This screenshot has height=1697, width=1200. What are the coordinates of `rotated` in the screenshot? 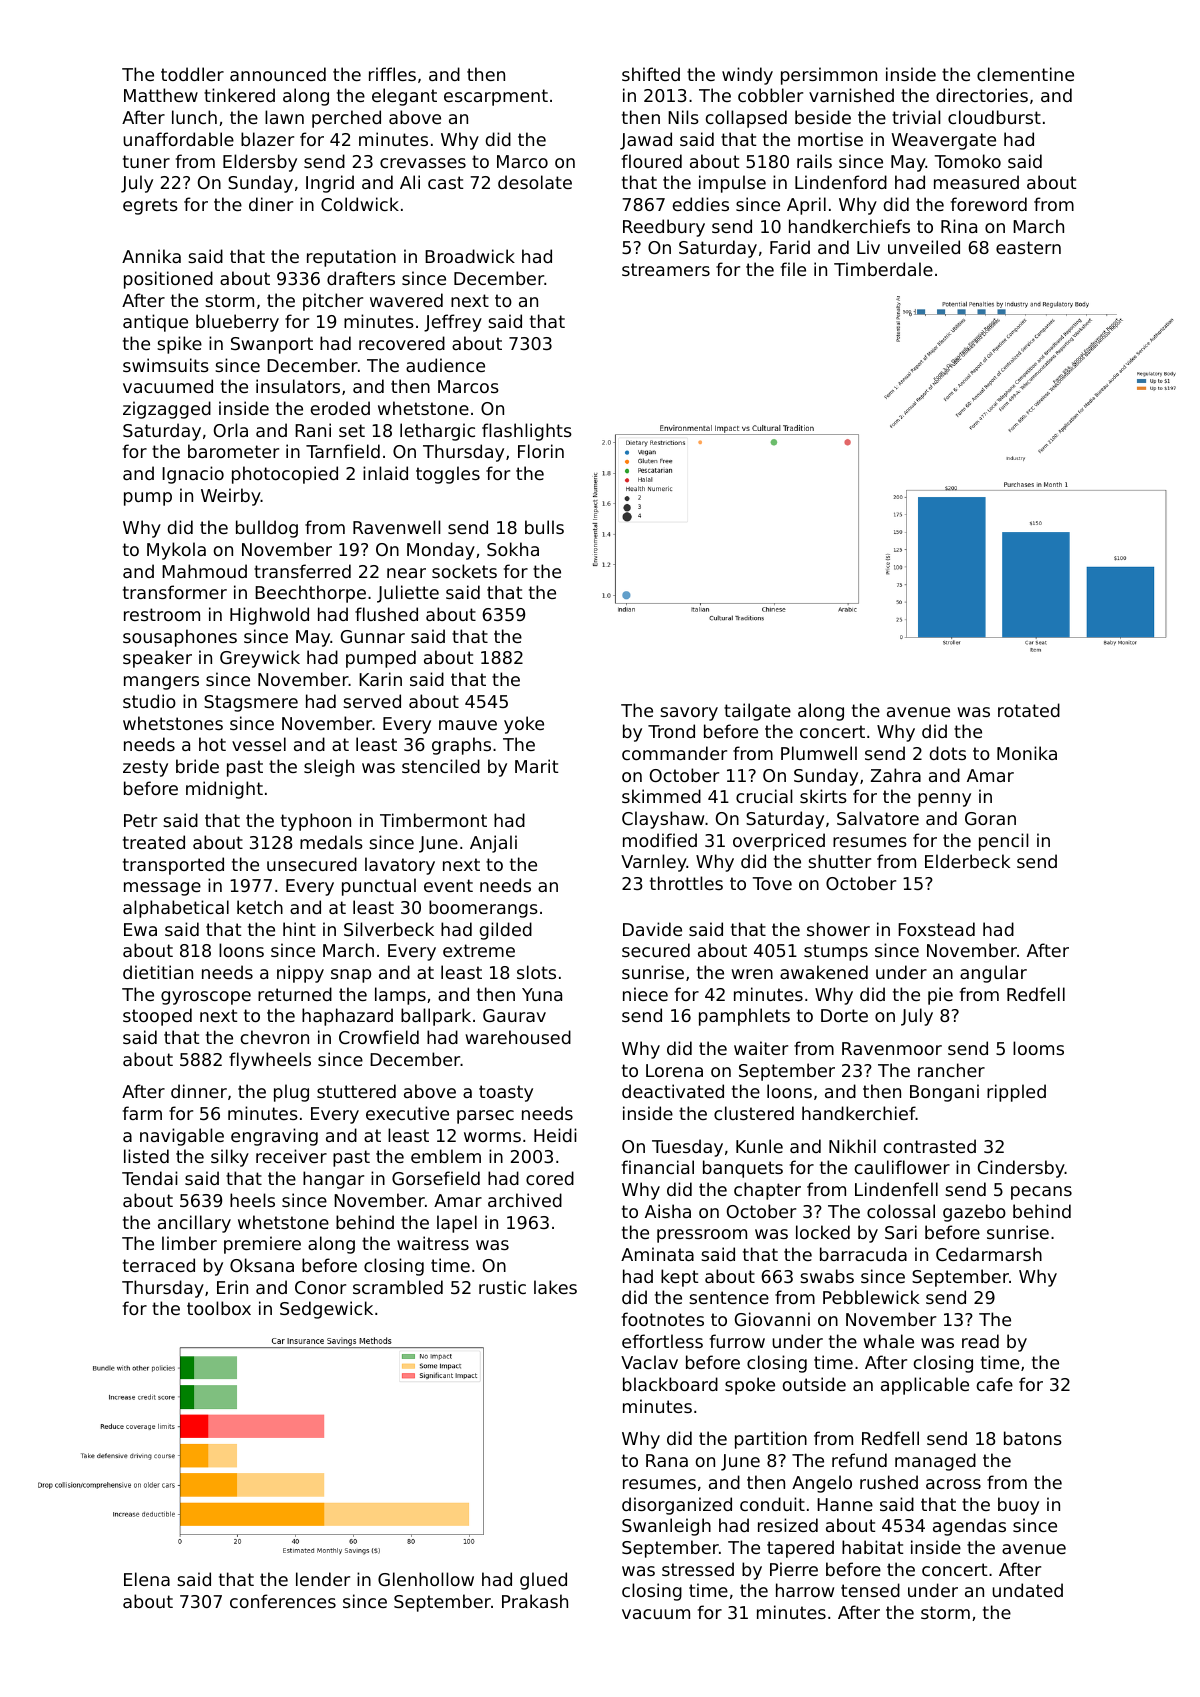 It's located at (1029, 710).
